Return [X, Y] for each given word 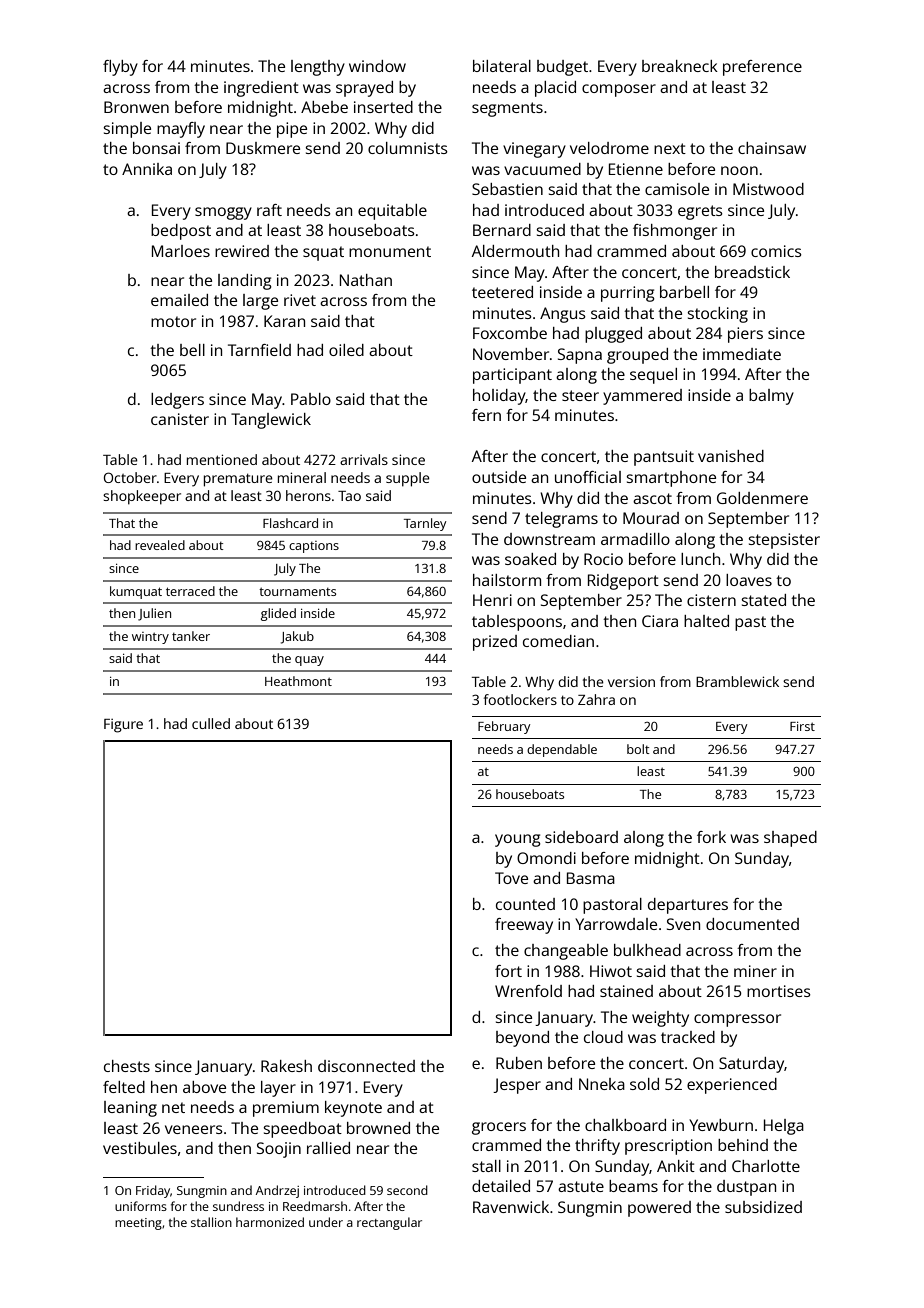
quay [309, 661]
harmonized [270, 1222]
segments [507, 109]
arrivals [364, 459]
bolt [638, 749]
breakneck [680, 66]
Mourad [651, 518]
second [407, 1190]
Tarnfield [259, 350]
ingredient [261, 89]
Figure [123, 726]
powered [659, 1209]
